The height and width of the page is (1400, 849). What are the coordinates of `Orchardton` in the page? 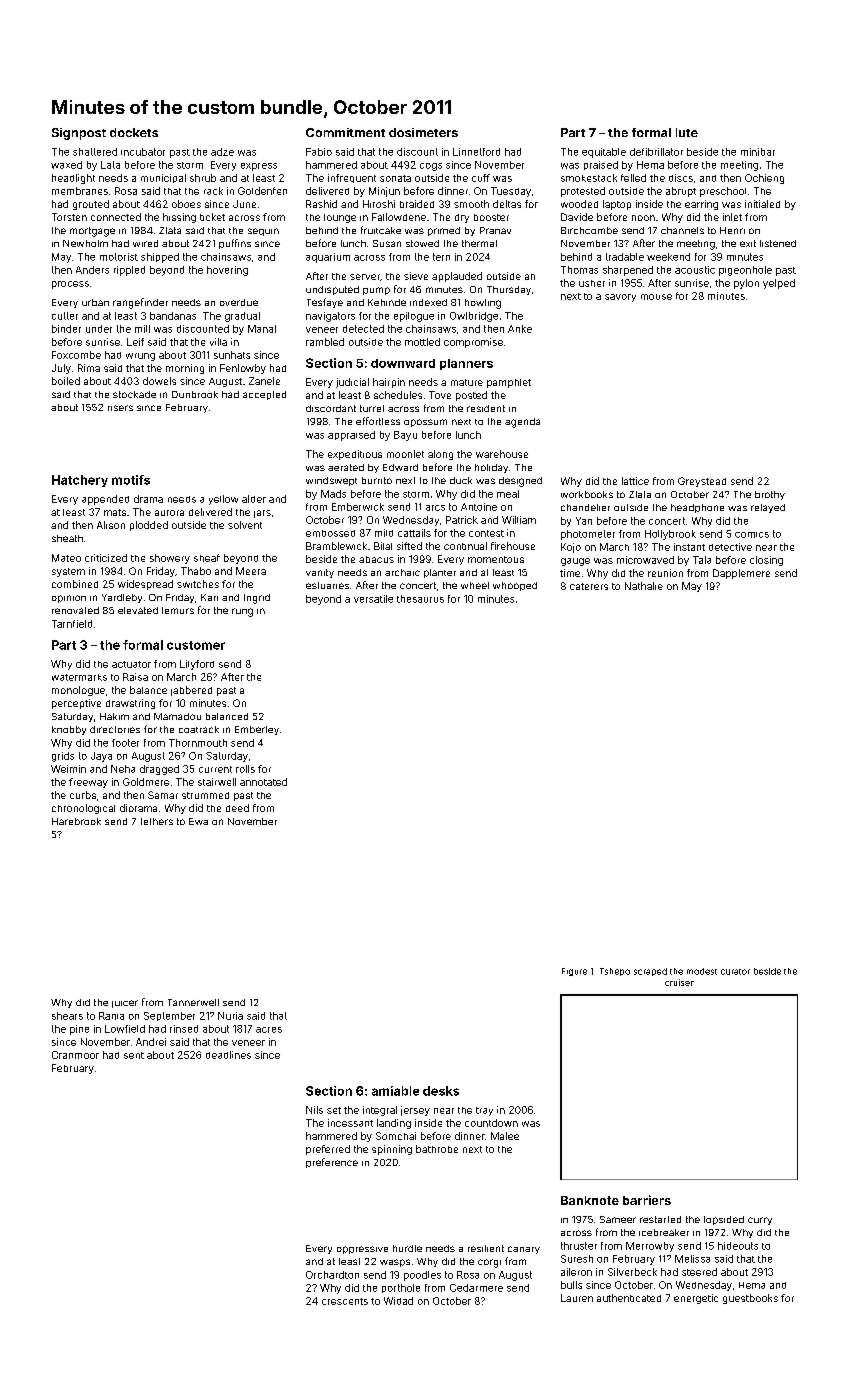 It's located at (332, 1275).
